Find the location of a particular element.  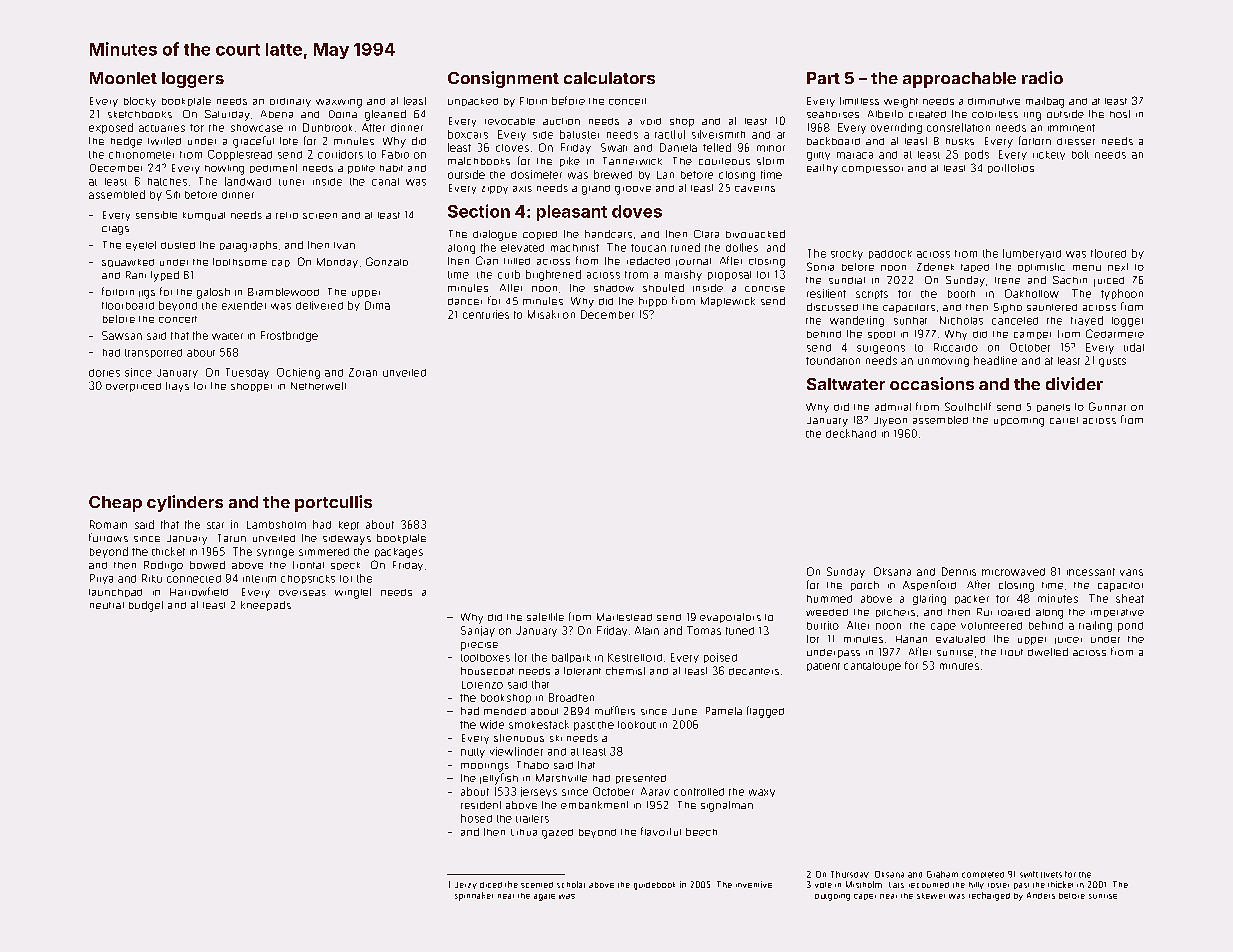

microwaved is located at coordinates (1013, 572).
